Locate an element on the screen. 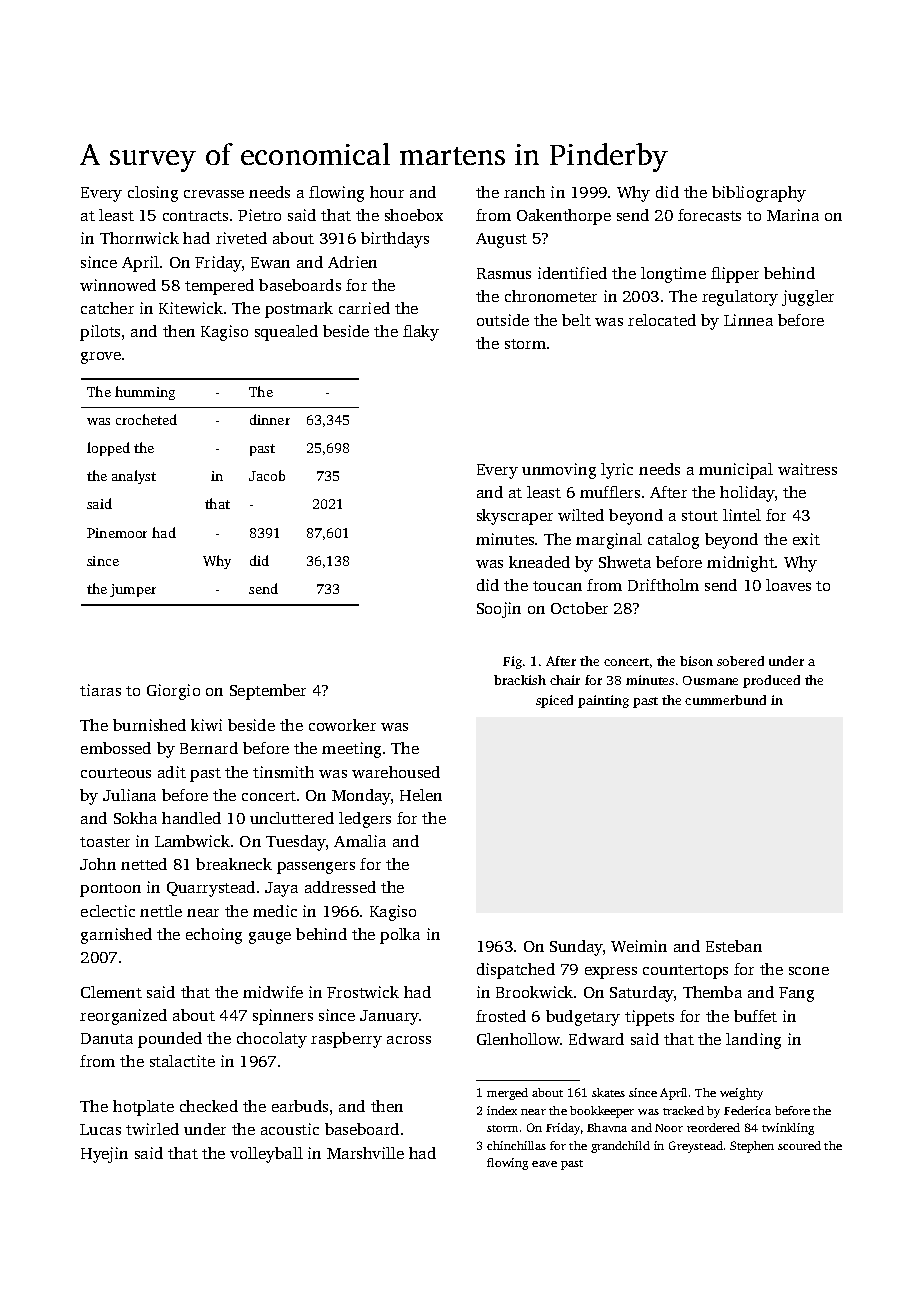 This screenshot has width=924, height=1314. Noor is located at coordinates (669, 1128).
